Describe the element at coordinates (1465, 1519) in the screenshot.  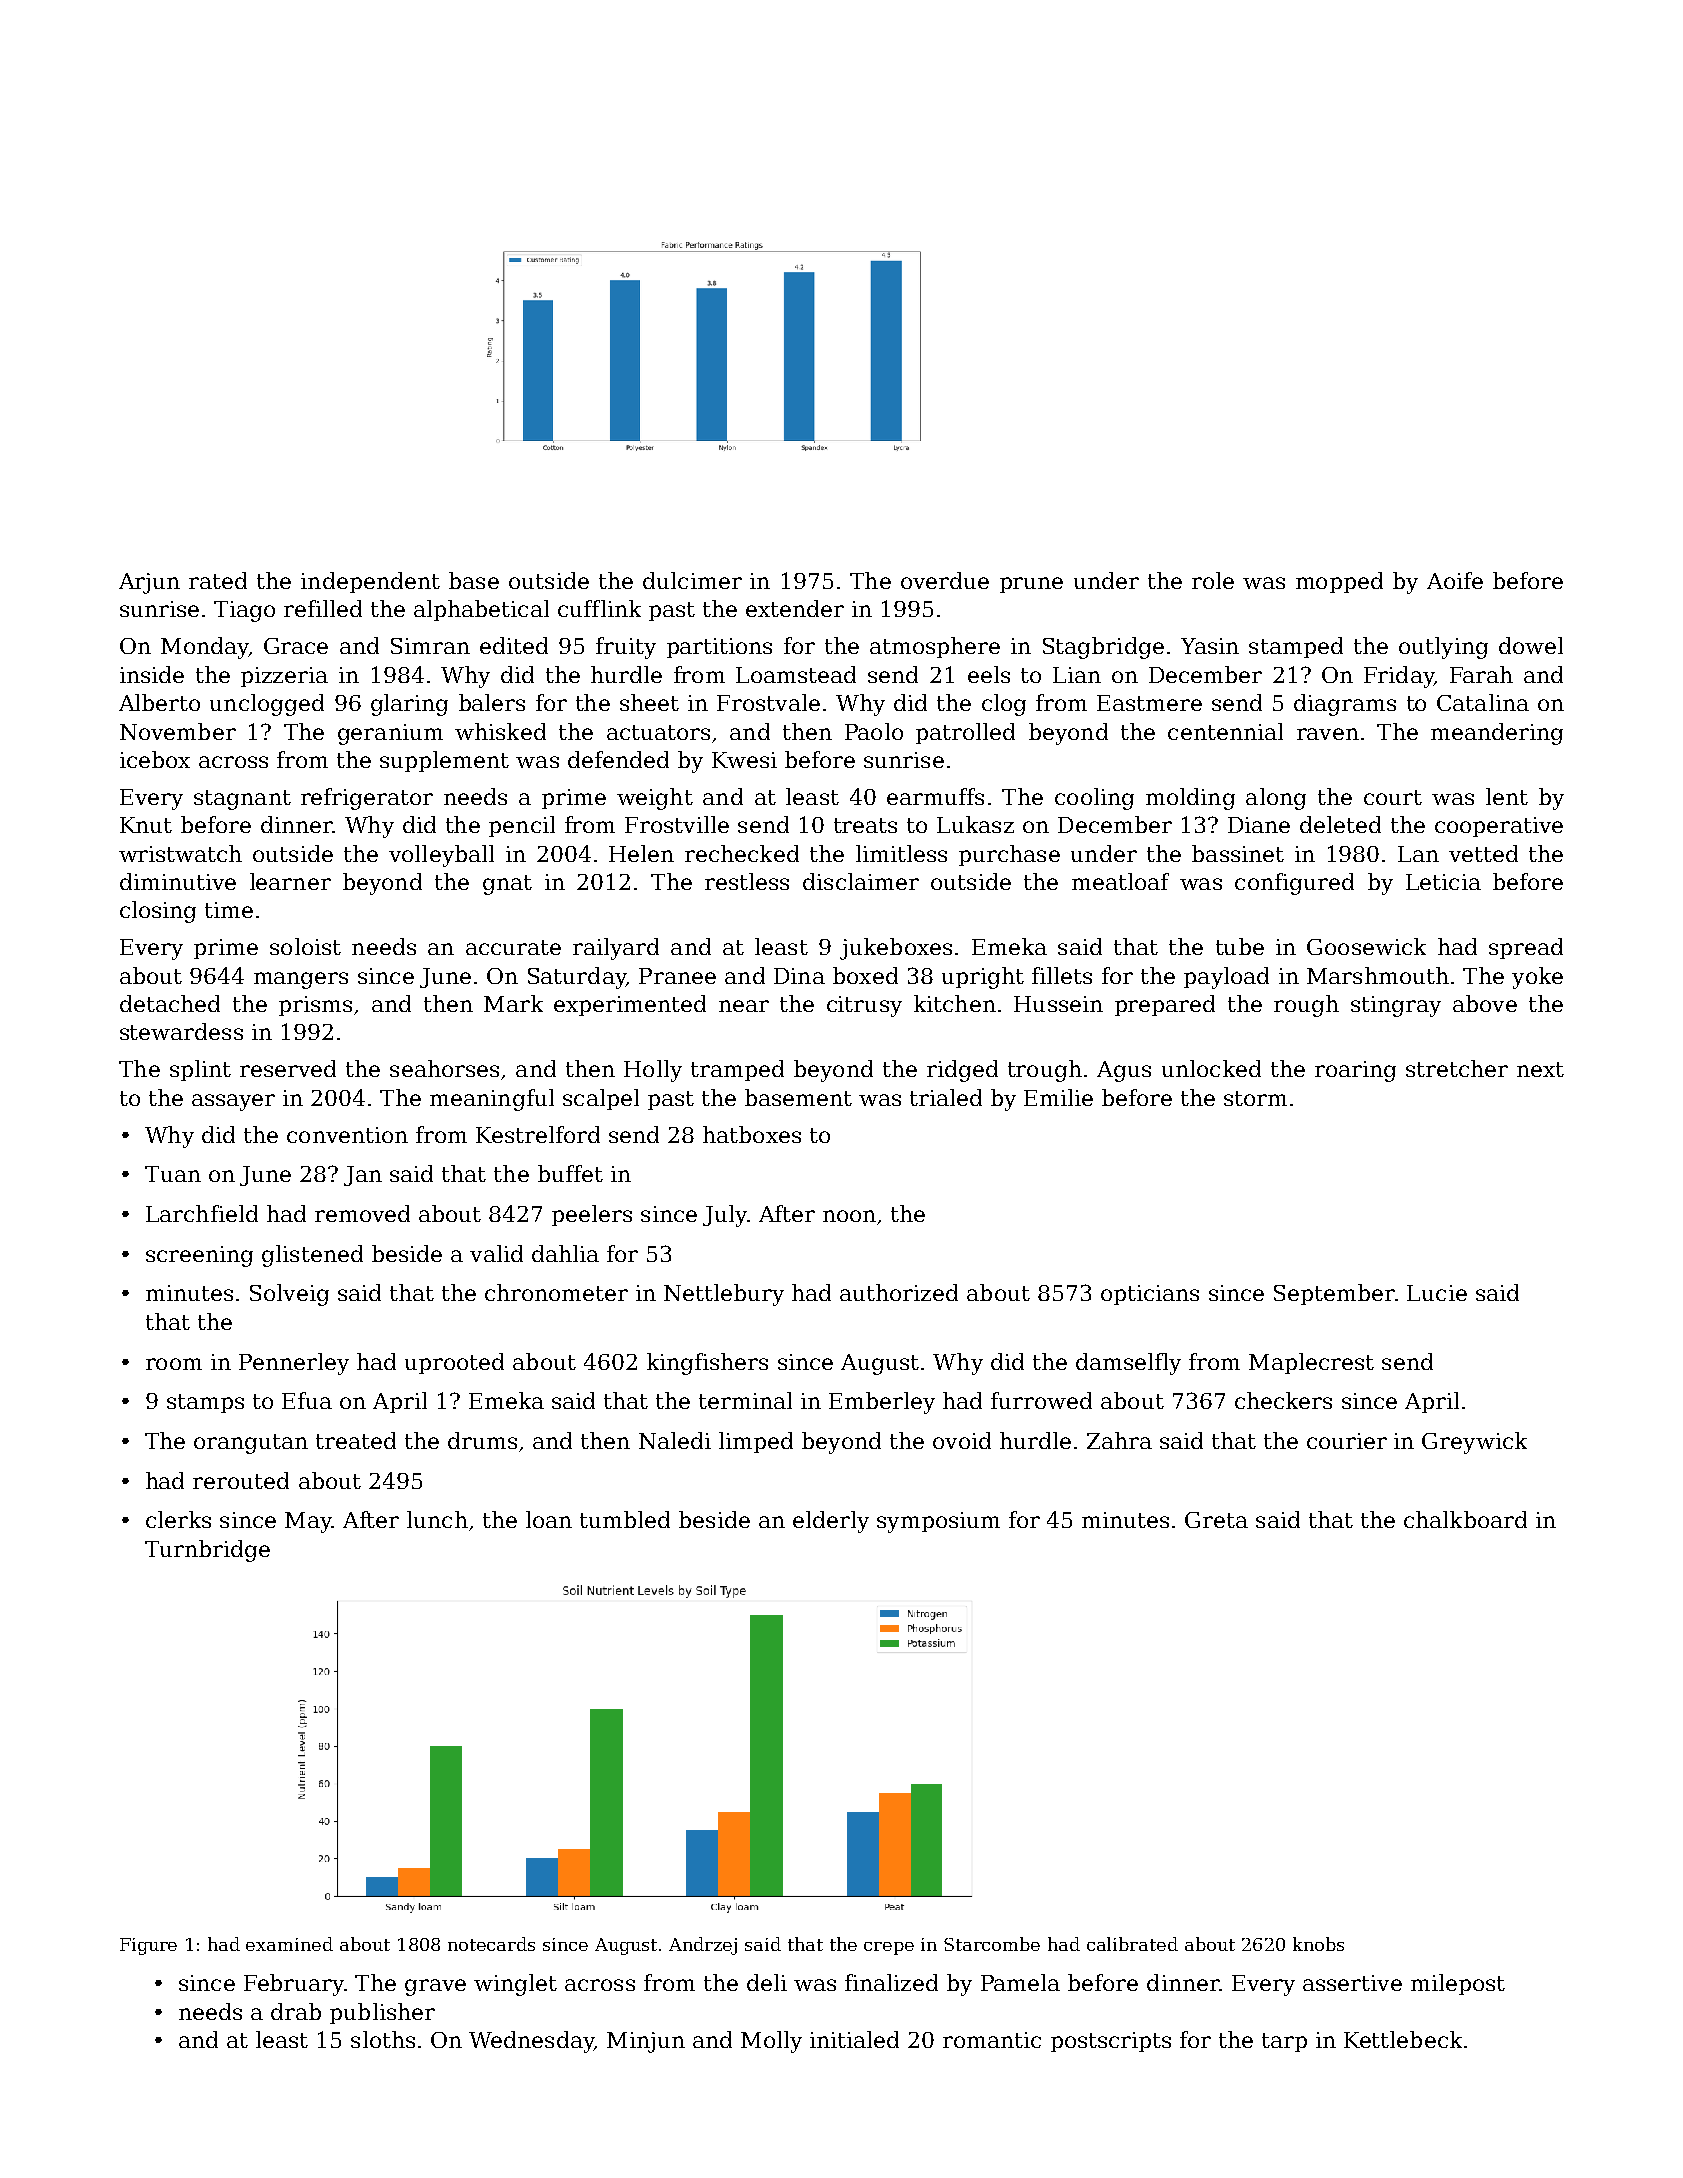
I see `chalkboard` at that location.
